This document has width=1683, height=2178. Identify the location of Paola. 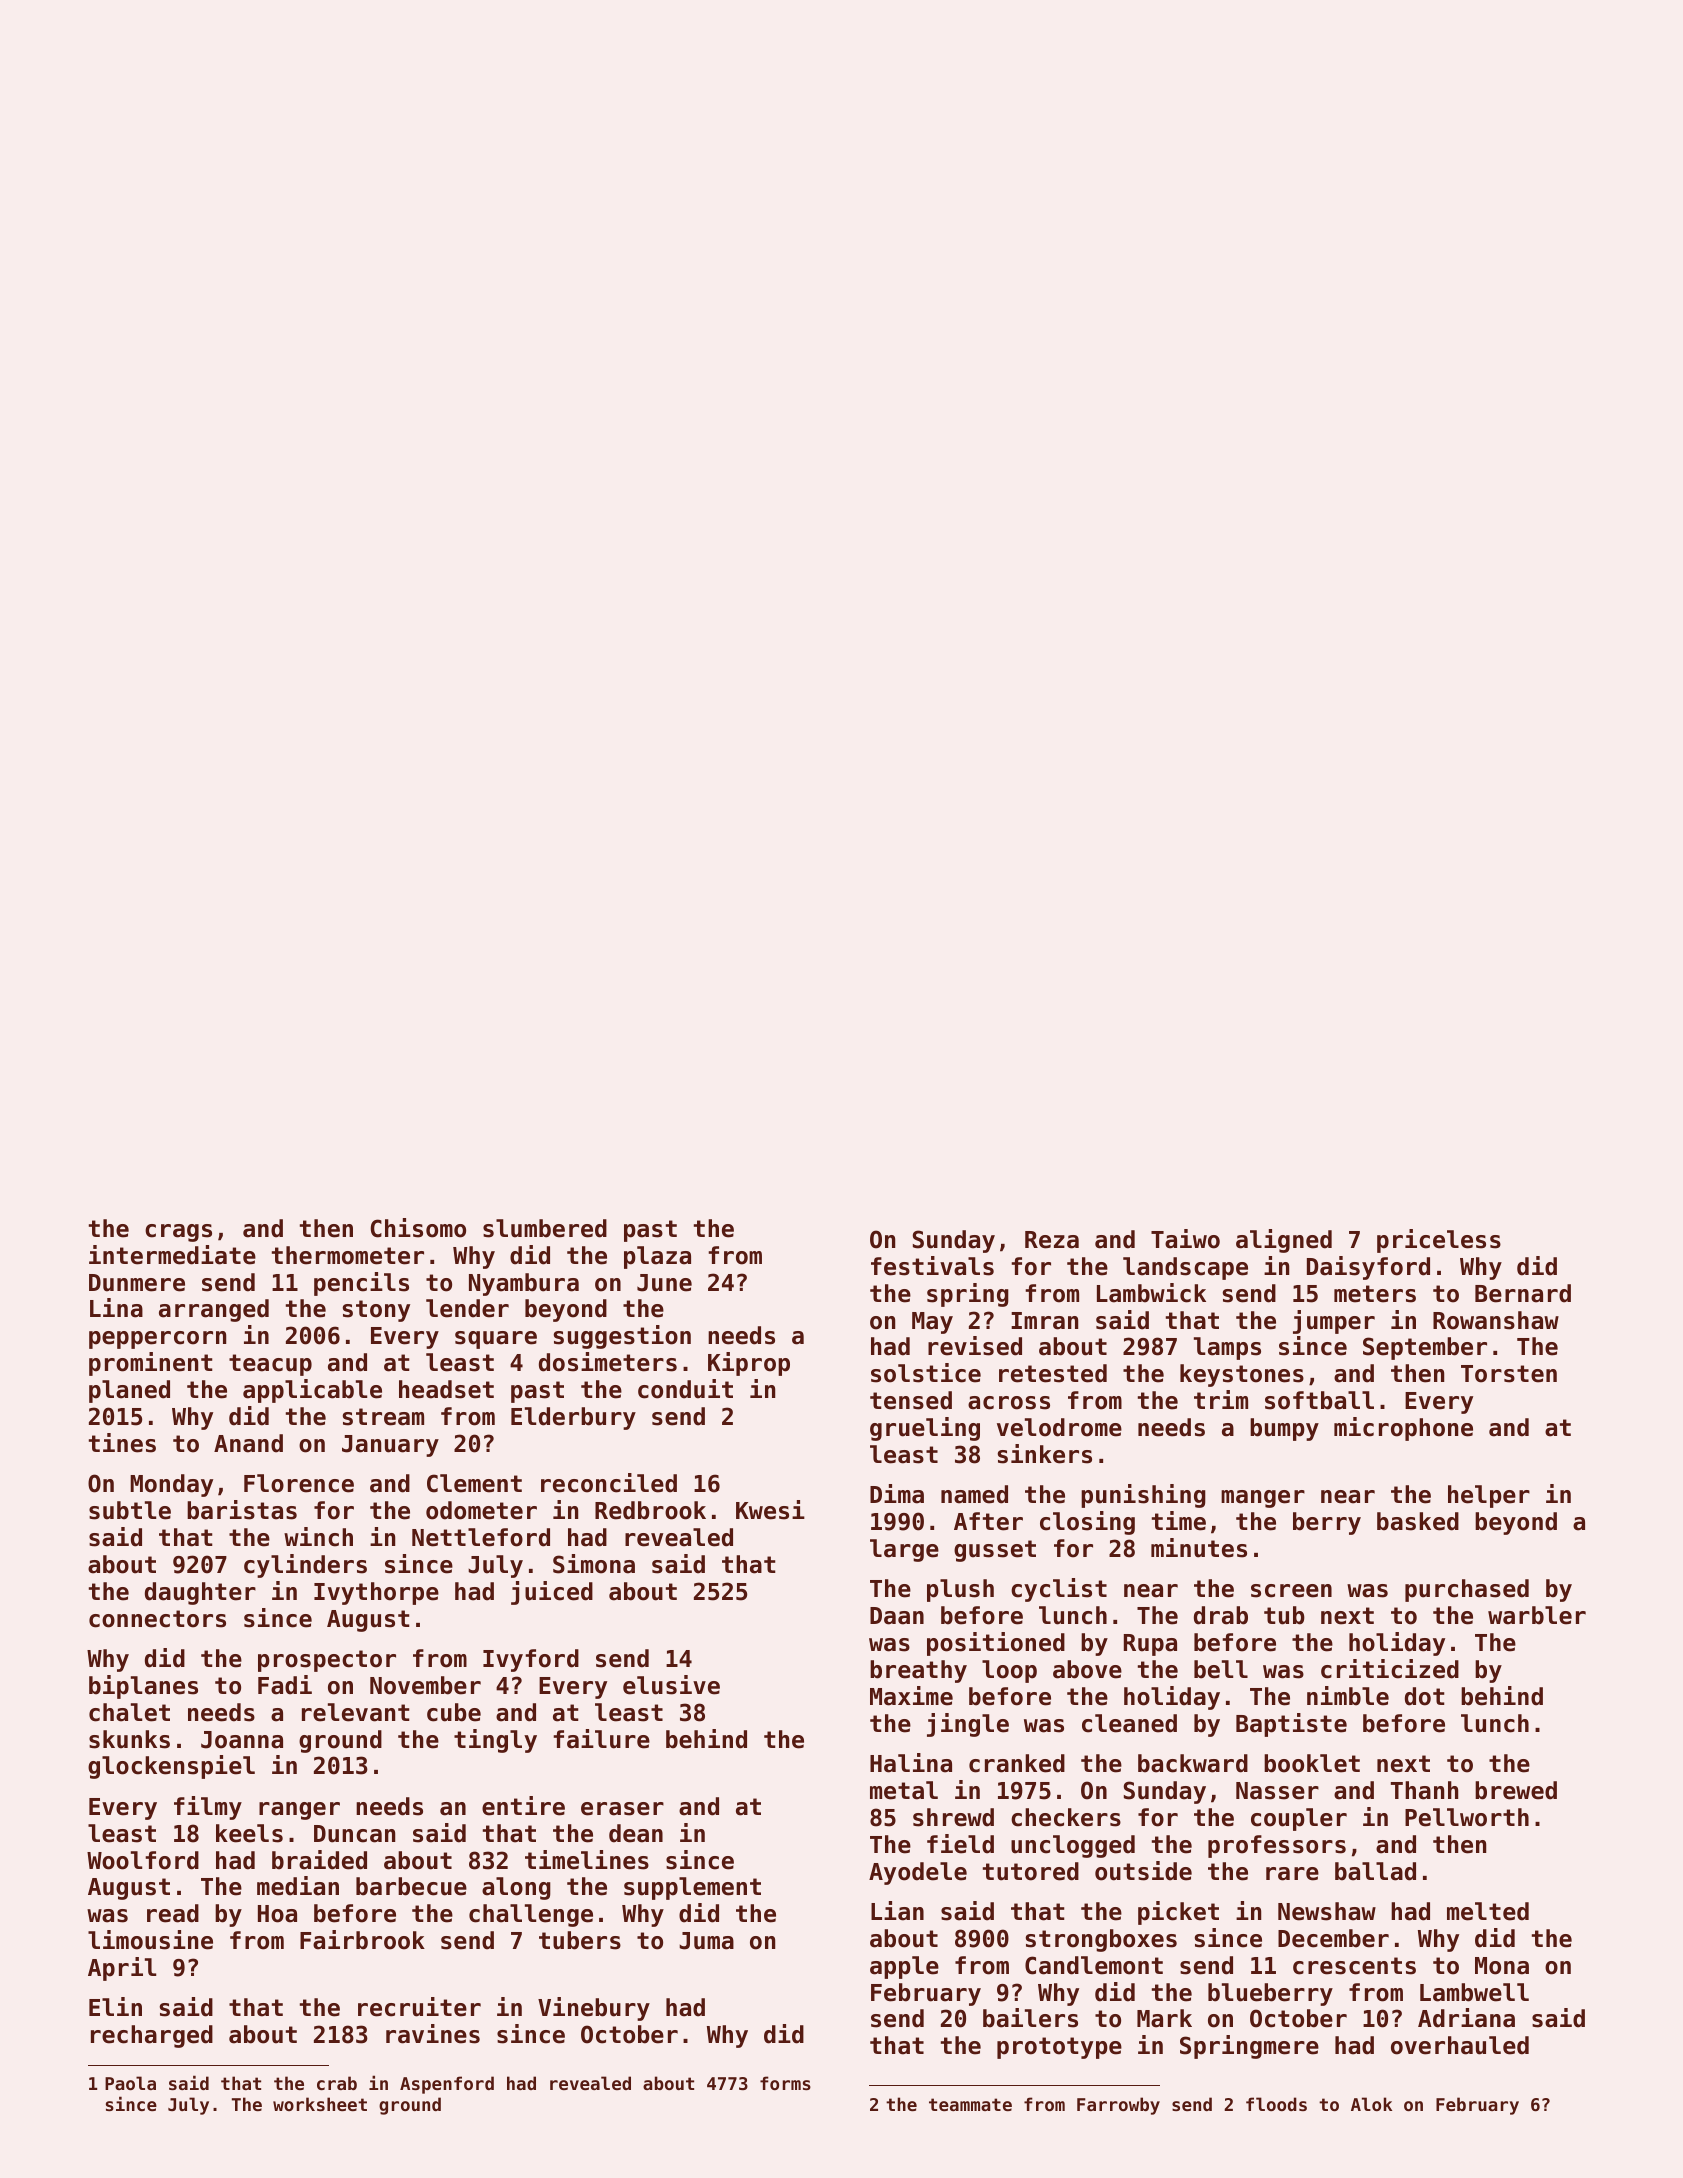
(130, 2083).
